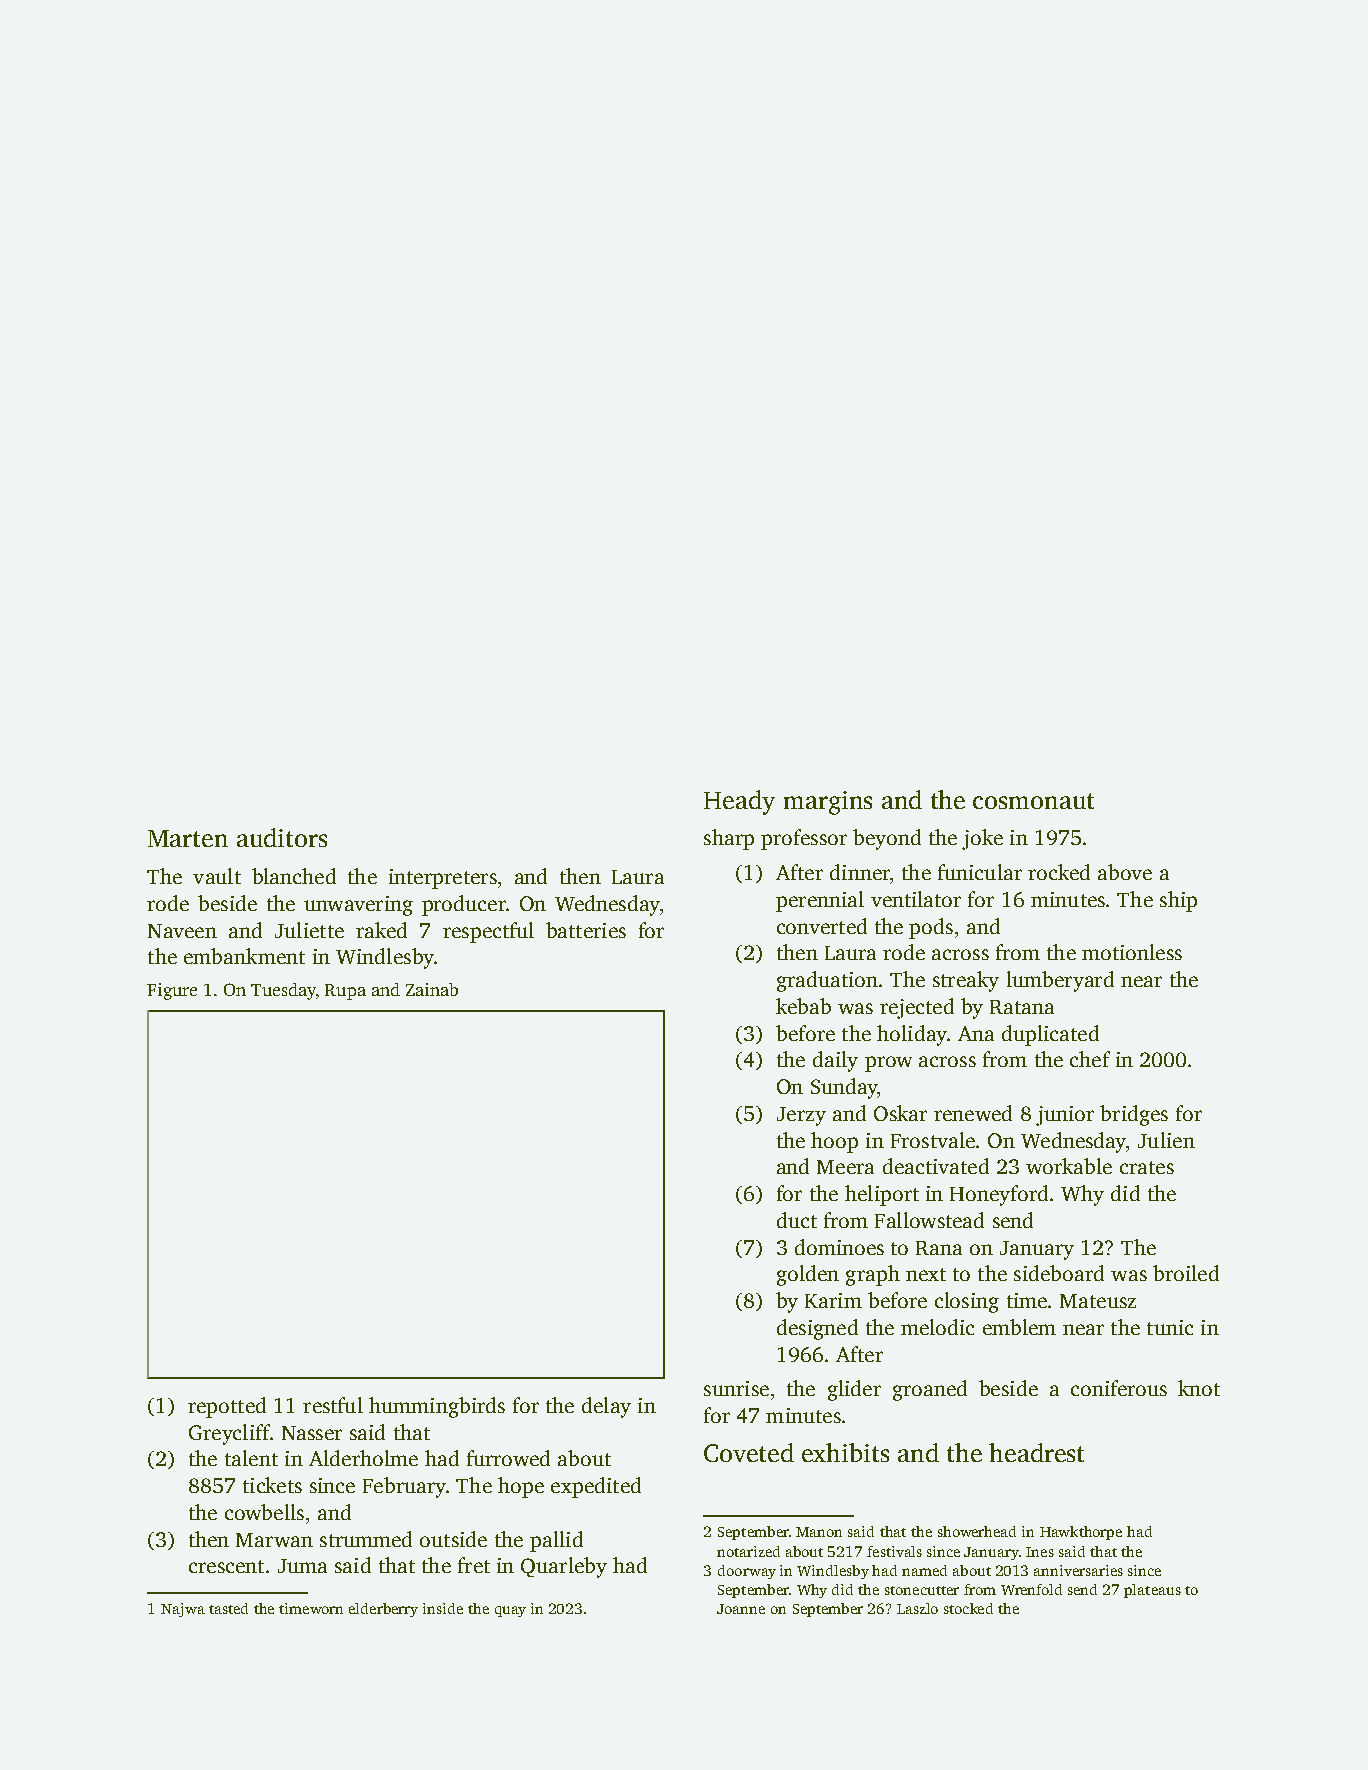 This image has height=1770, width=1368. What do you see at coordinates (973, 1113) in the image?
I see `renewed` at bounding box center [973, 1113].
